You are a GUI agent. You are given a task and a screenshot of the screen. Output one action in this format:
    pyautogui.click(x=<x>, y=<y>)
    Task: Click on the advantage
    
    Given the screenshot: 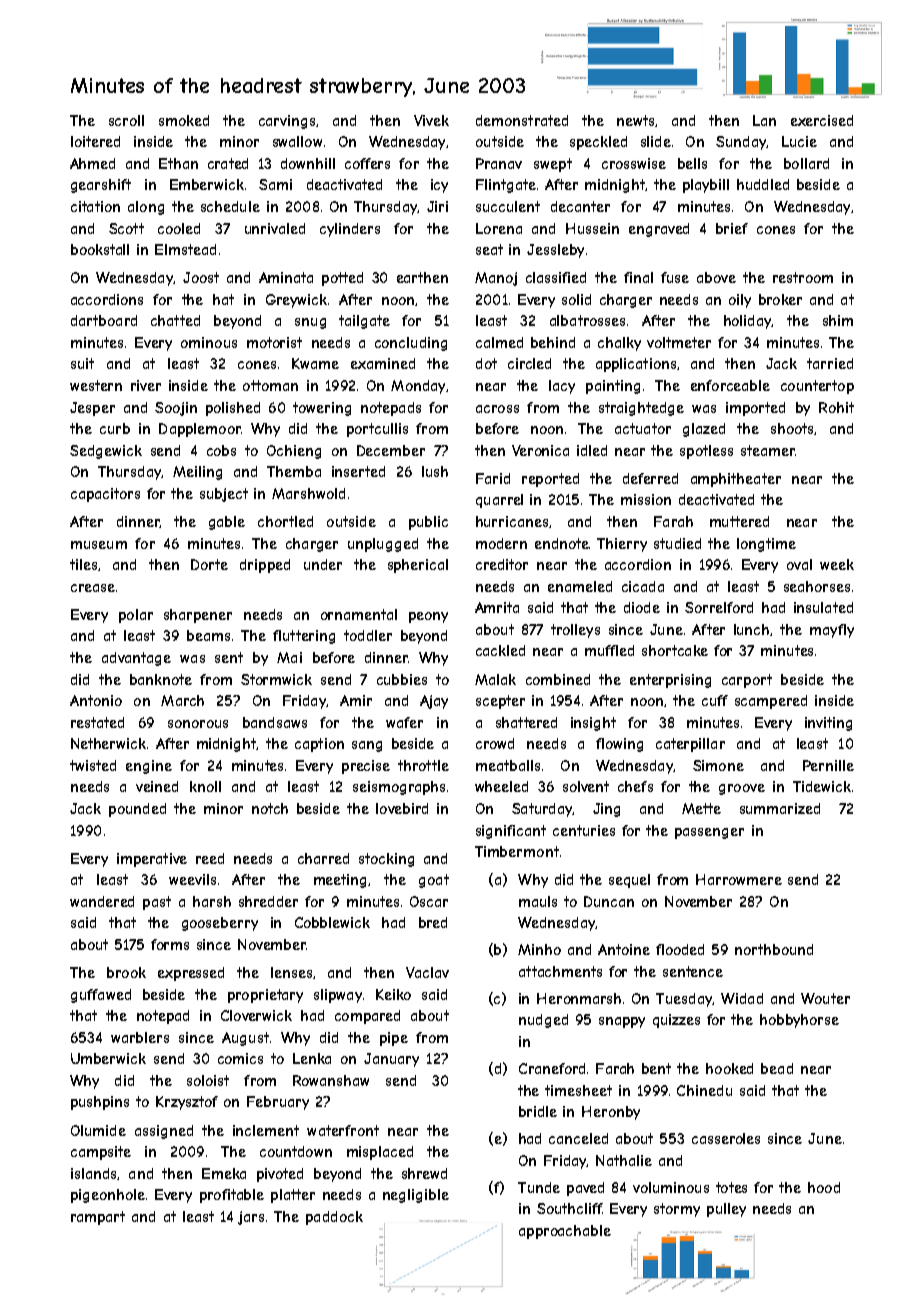 What is the action you would take?
    pyautogui.click(x=136, y=659)
